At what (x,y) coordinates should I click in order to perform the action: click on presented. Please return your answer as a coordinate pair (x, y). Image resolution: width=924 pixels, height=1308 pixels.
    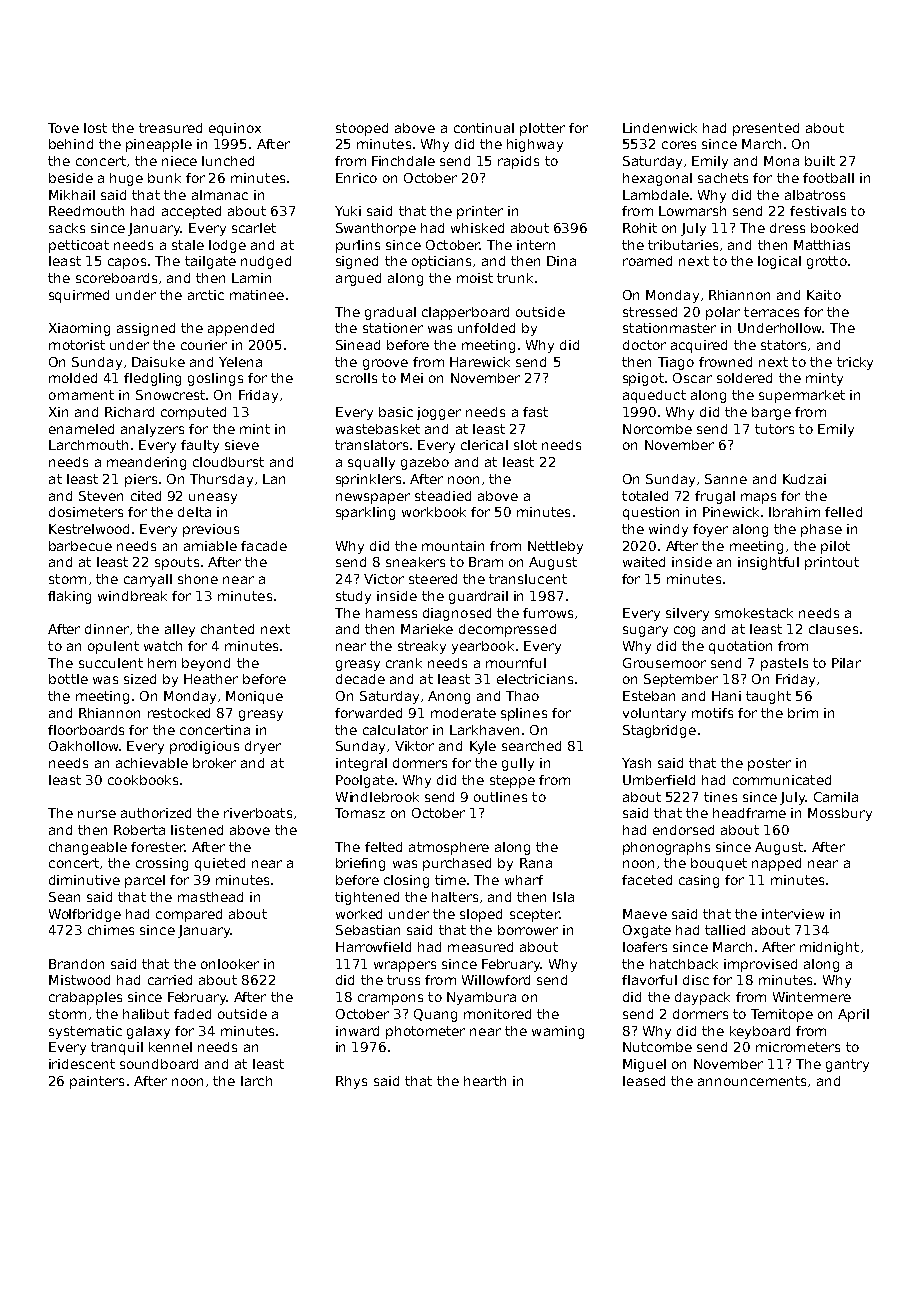
    Looking at the image, I should click on (766, 129).
